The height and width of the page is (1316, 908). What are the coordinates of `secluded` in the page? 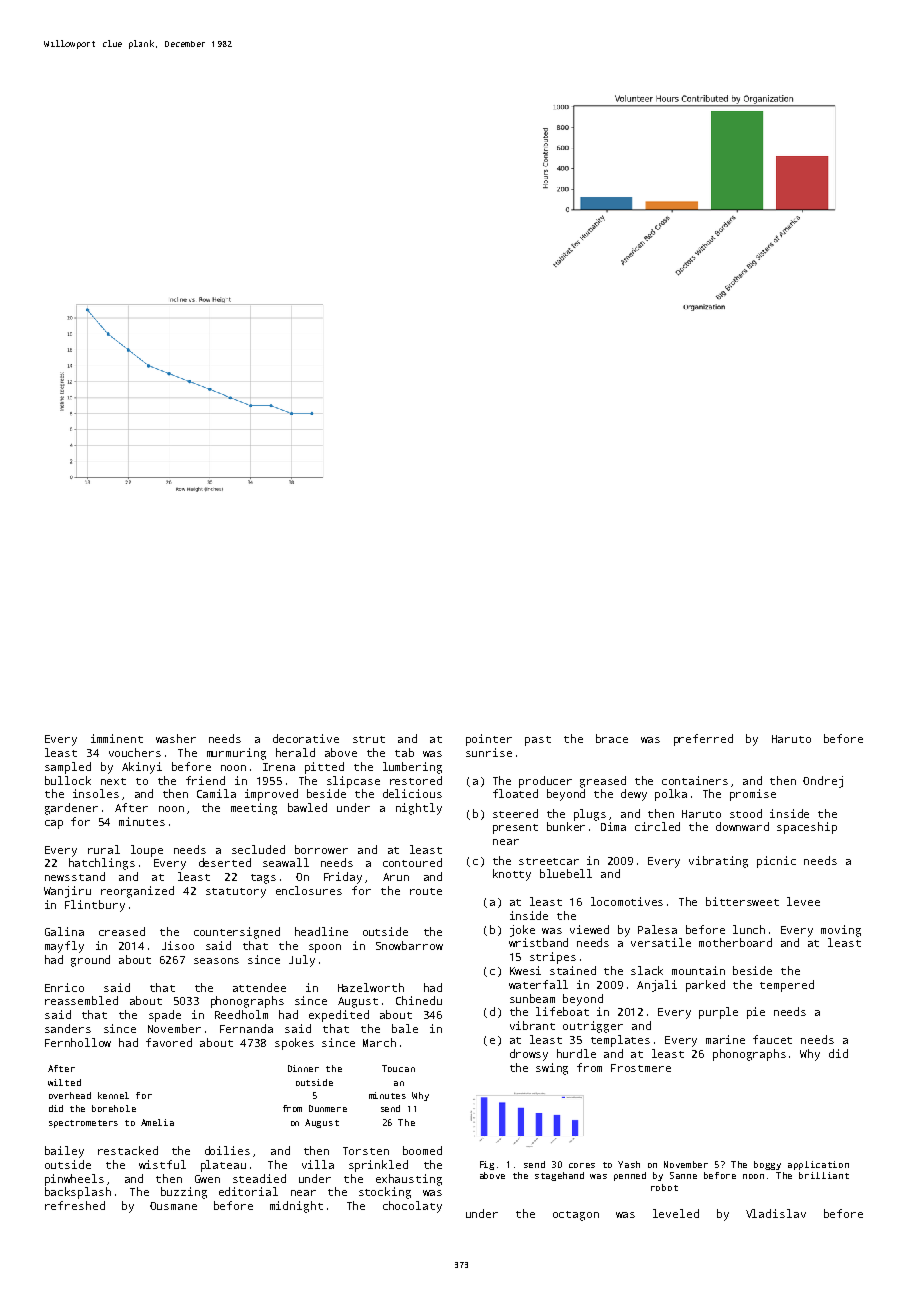 It's located at (258, 849).
